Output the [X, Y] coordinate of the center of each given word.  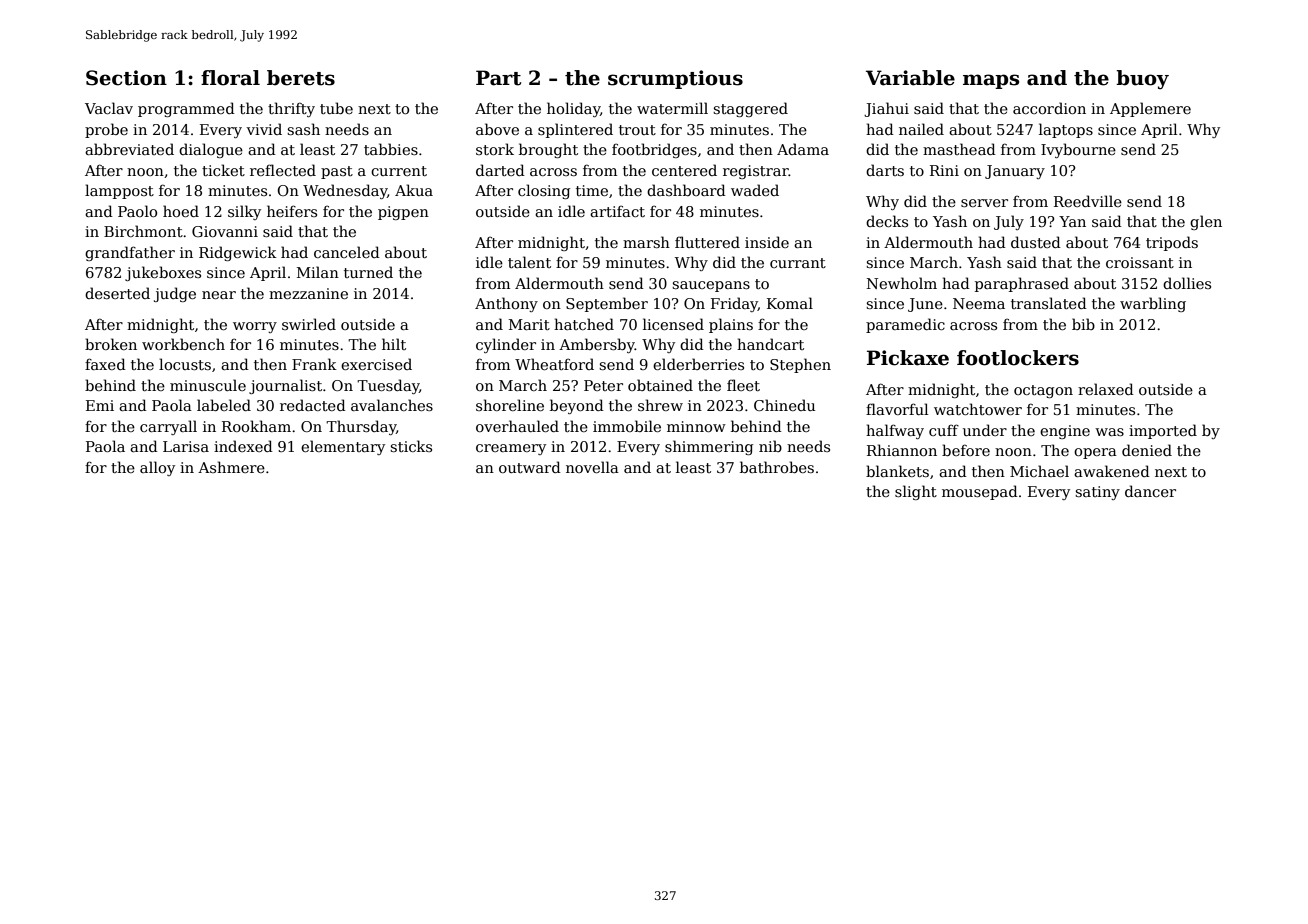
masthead [959, 149]
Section [126, 78]
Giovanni [225, 231]
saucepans [711, 286]
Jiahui [886, 109]
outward [530, 467]
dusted [1036, 242]
